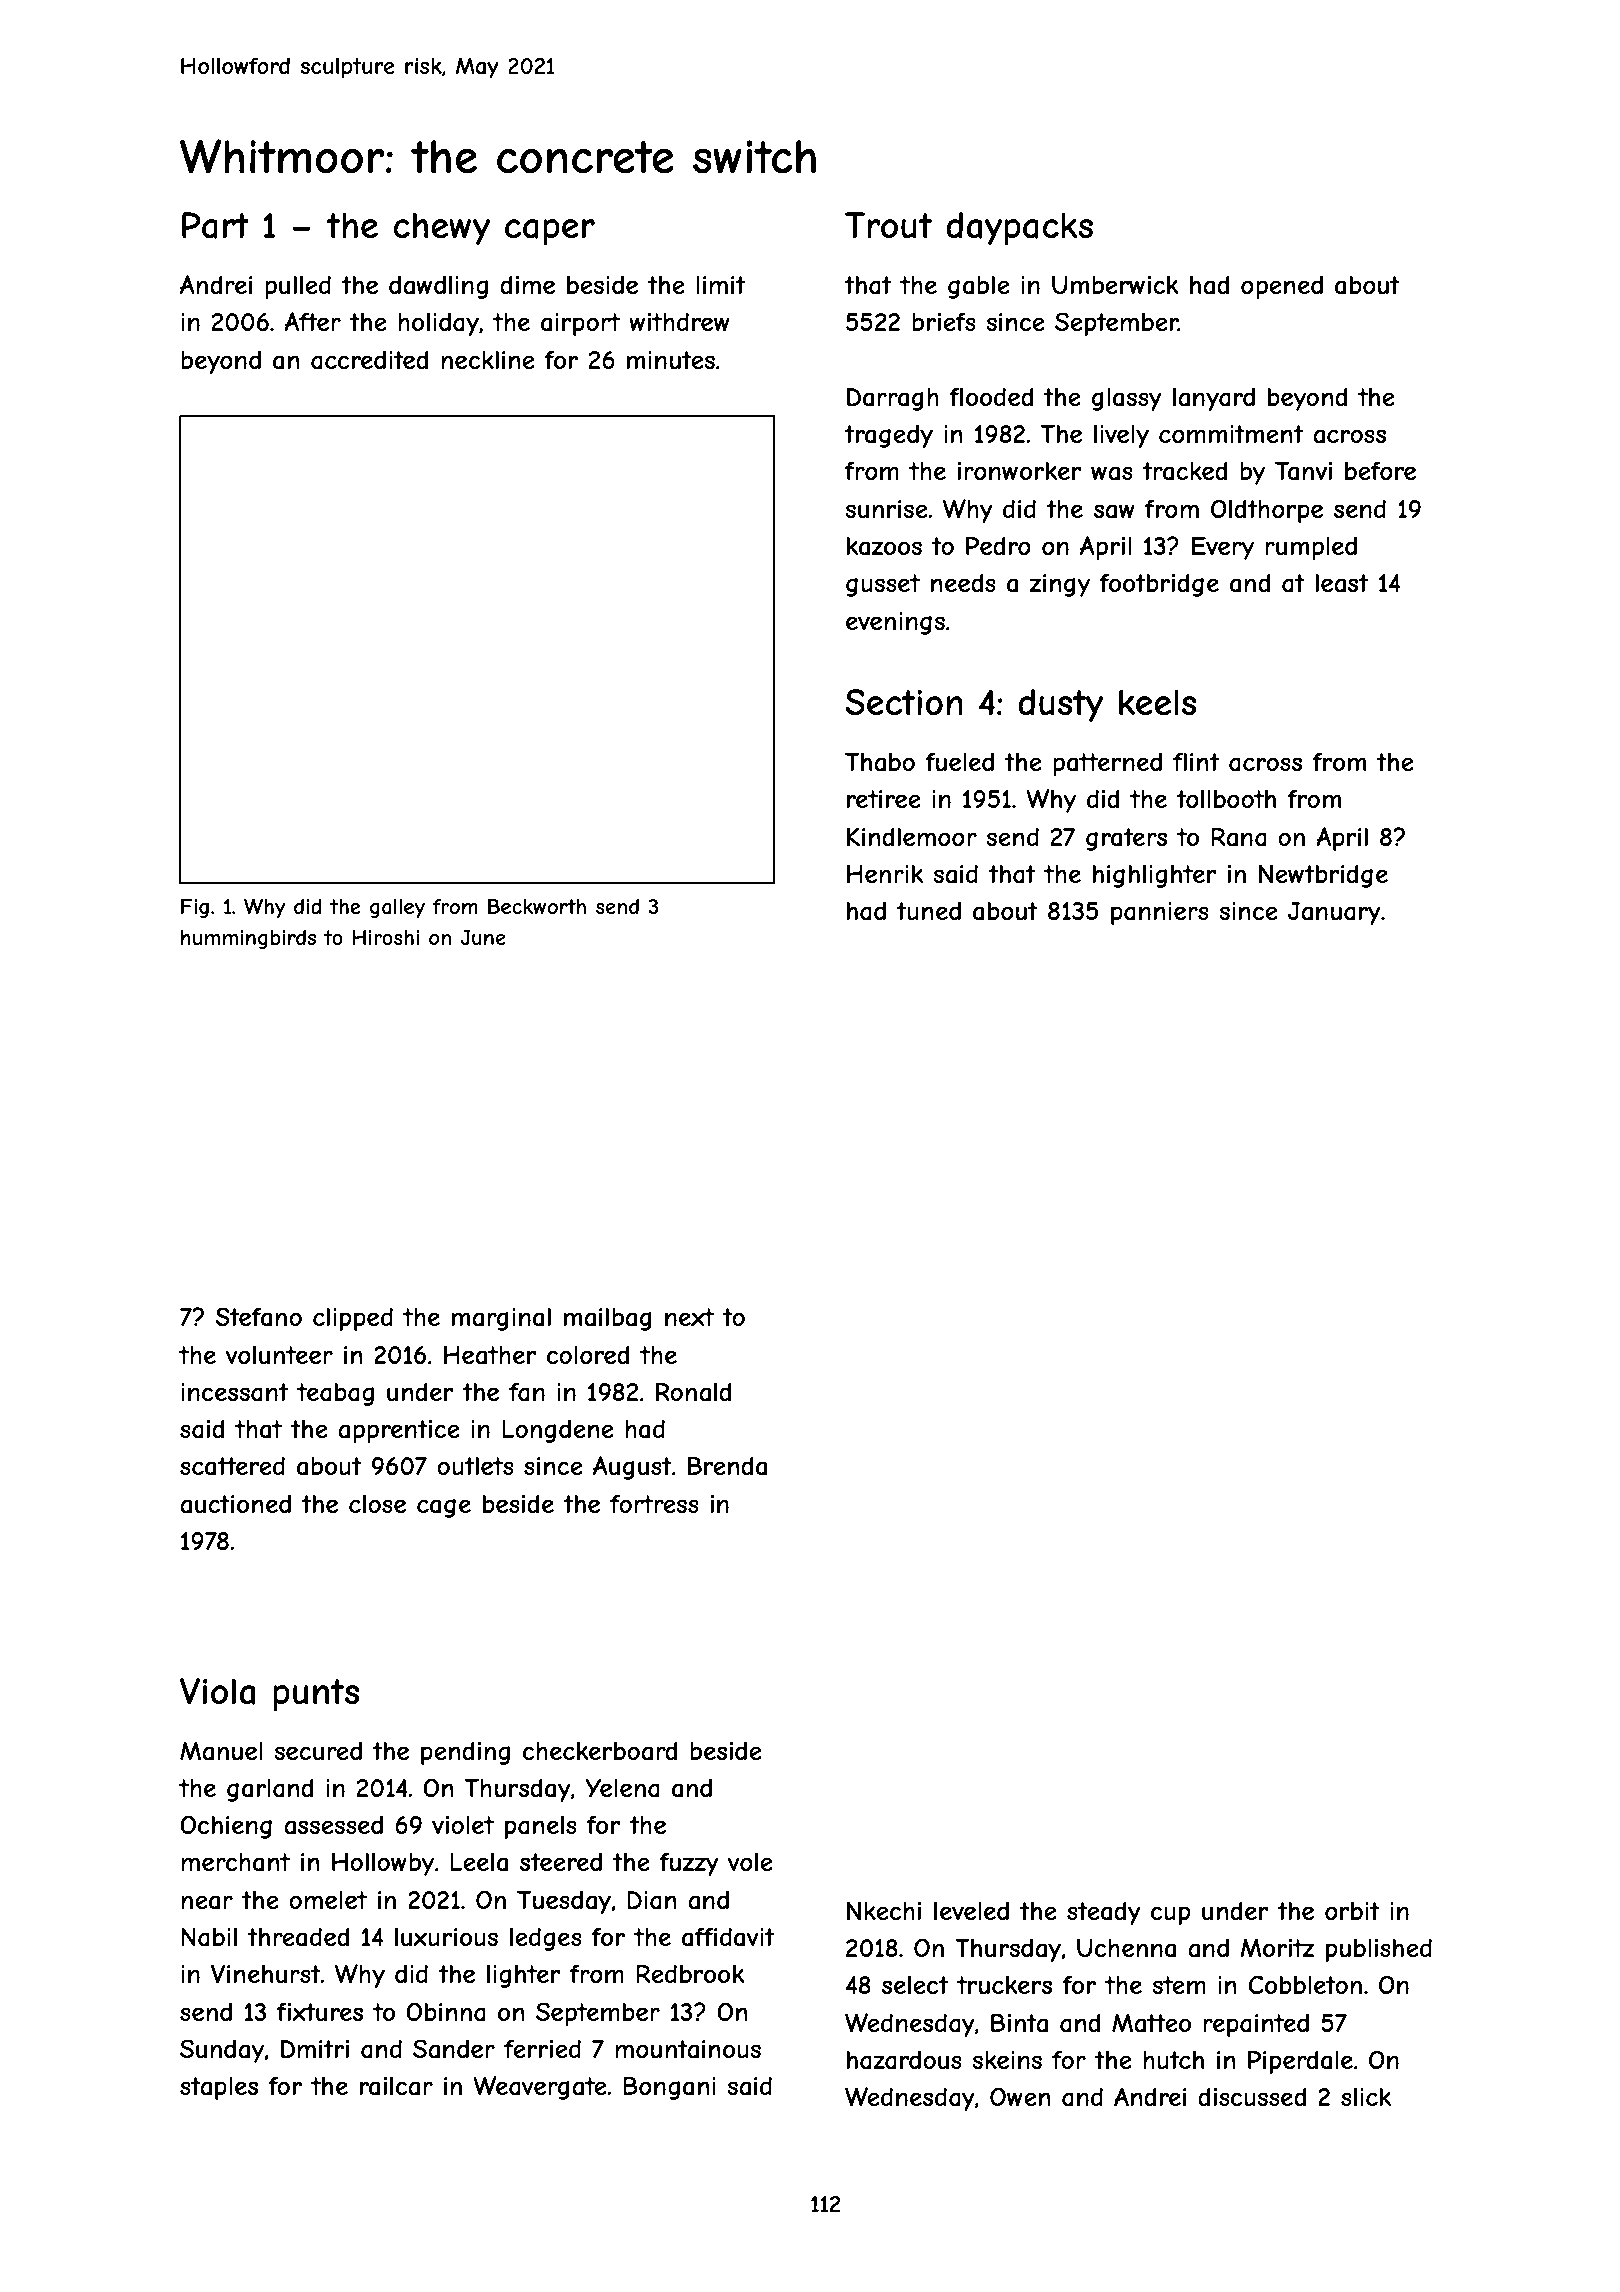  I want to click on Brenda, so click(727, 1466).
